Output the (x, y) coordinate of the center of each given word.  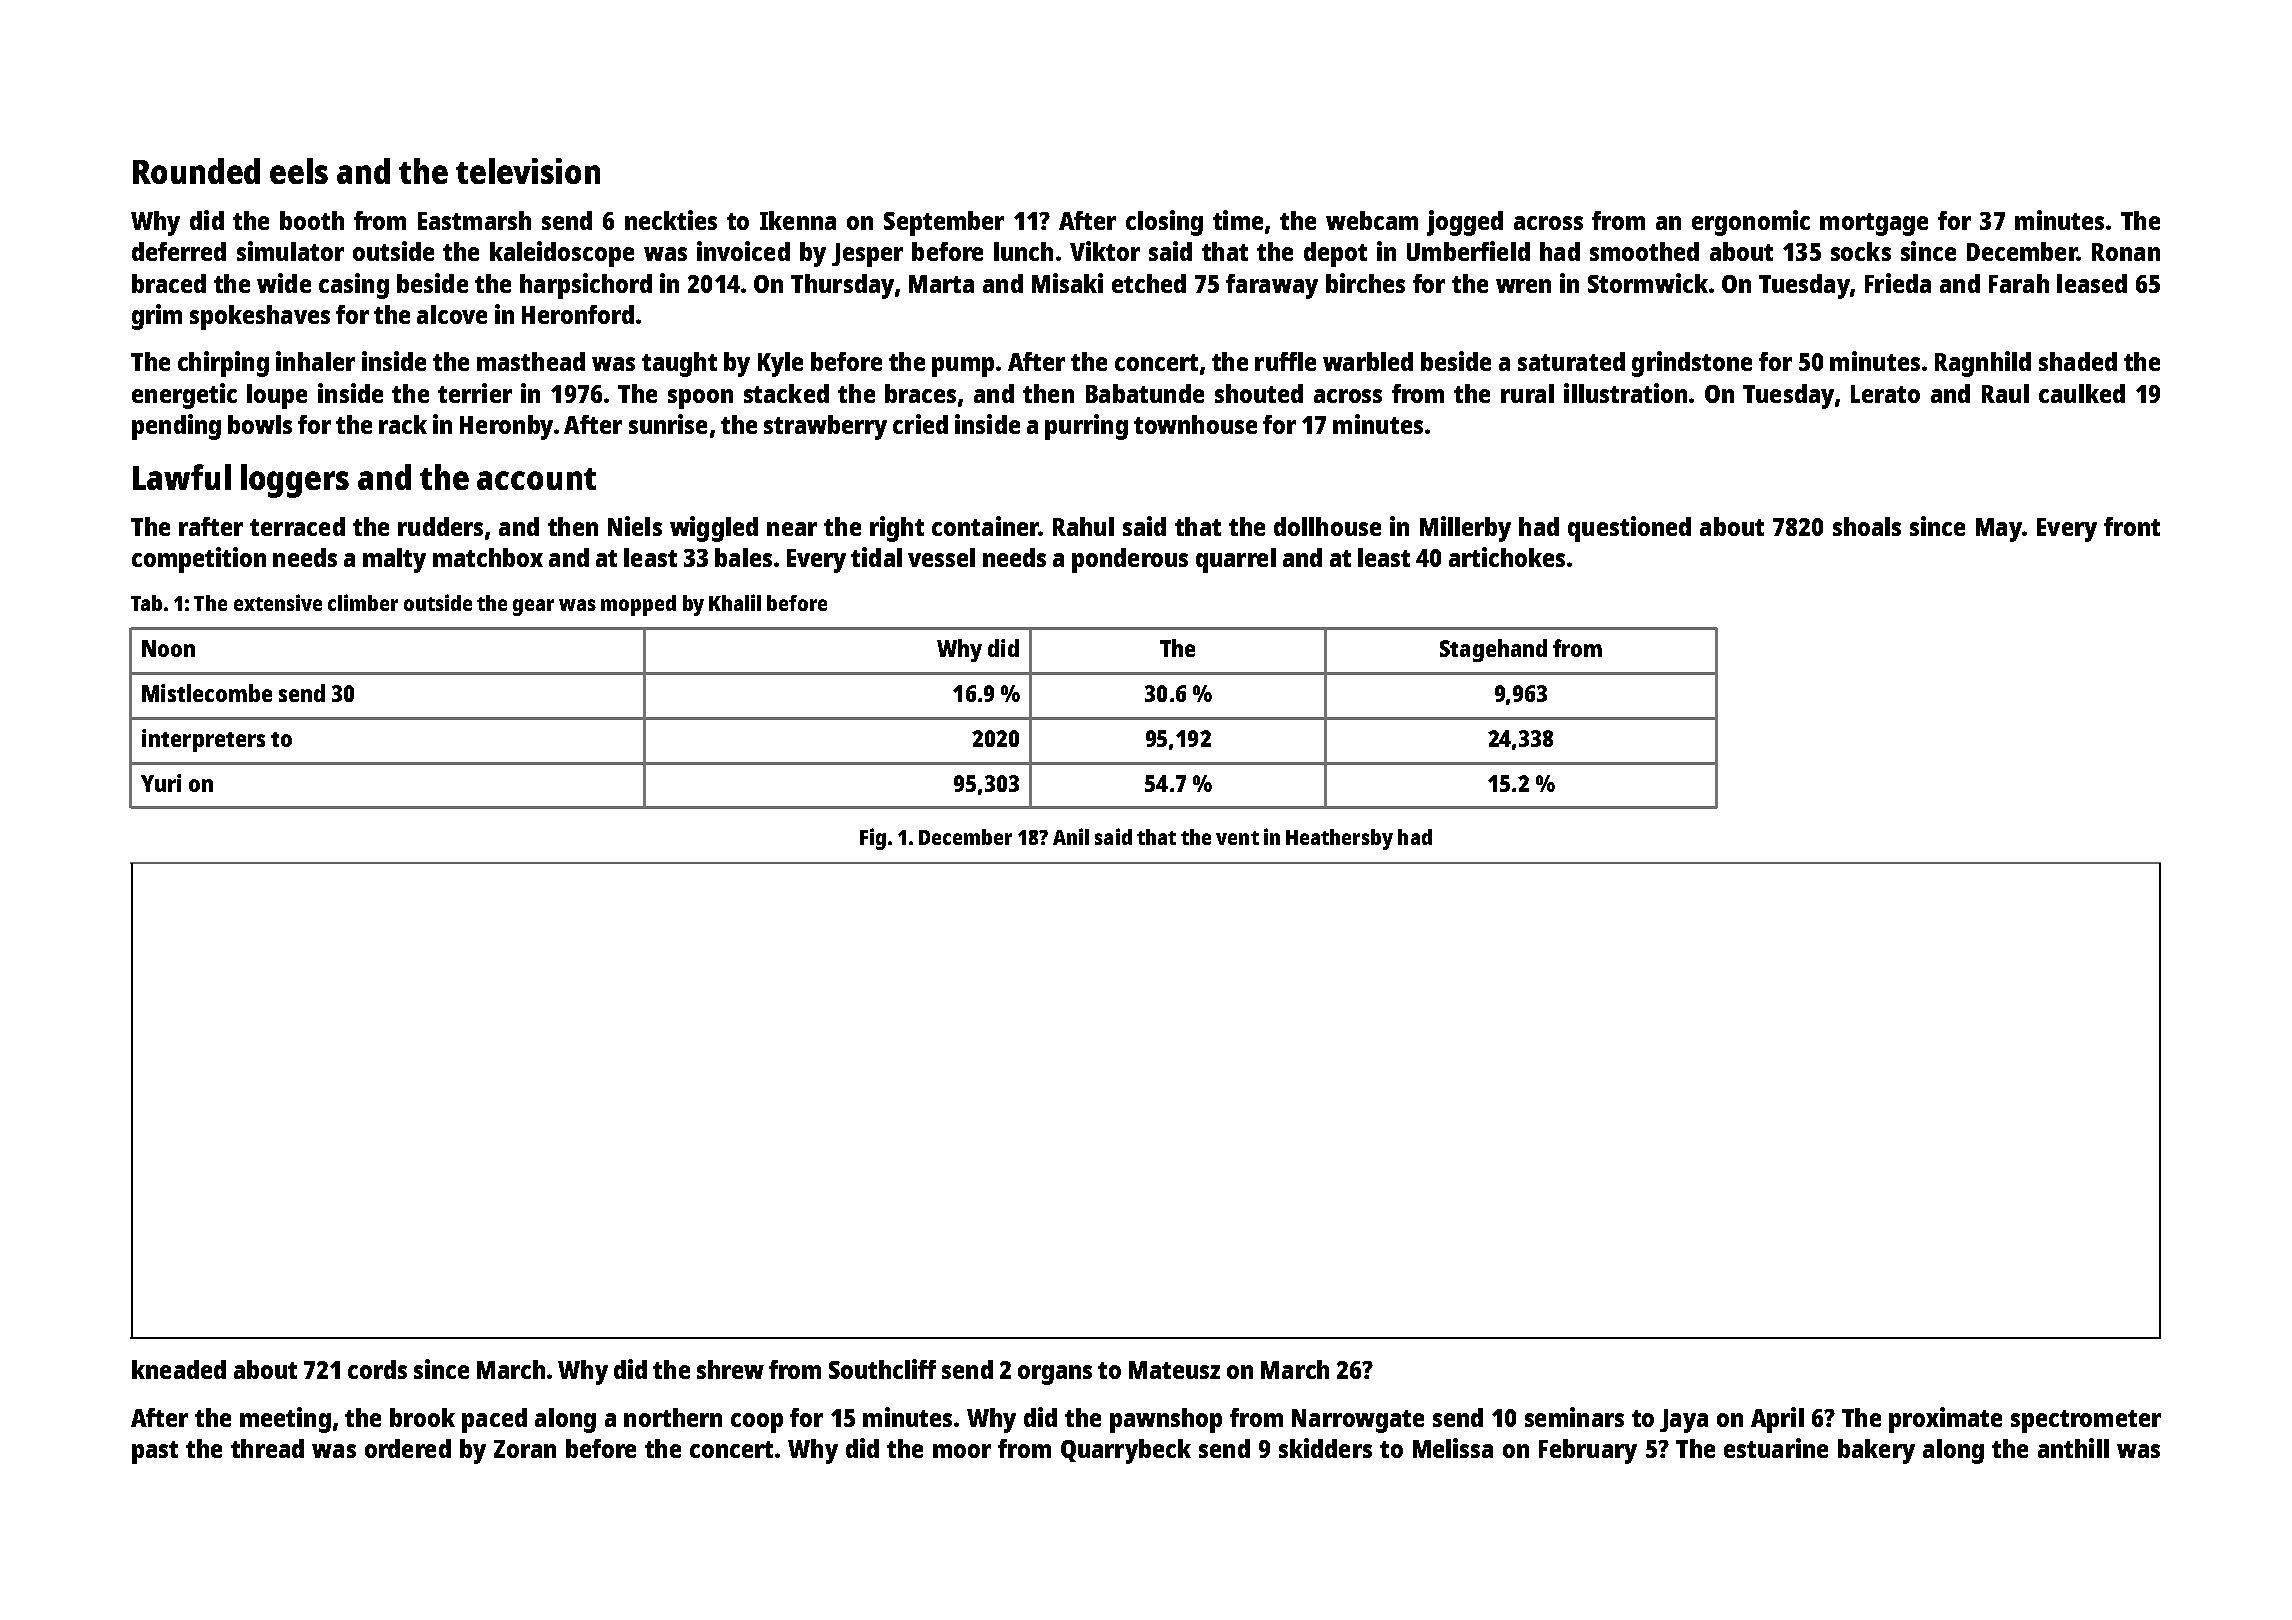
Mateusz (1174, 1370)
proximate (1945, 1420)
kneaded (179, 1369)
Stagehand (1493, 650)
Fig (873, 839)
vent (1237, 838)
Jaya (1684, 1421)
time (1238, 220)
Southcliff (882, 1369)
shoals (1867, 526)
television (528, 171)
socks (1861, 251)
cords (377, 1369)
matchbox (488, 557)
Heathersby (1339, 839)
